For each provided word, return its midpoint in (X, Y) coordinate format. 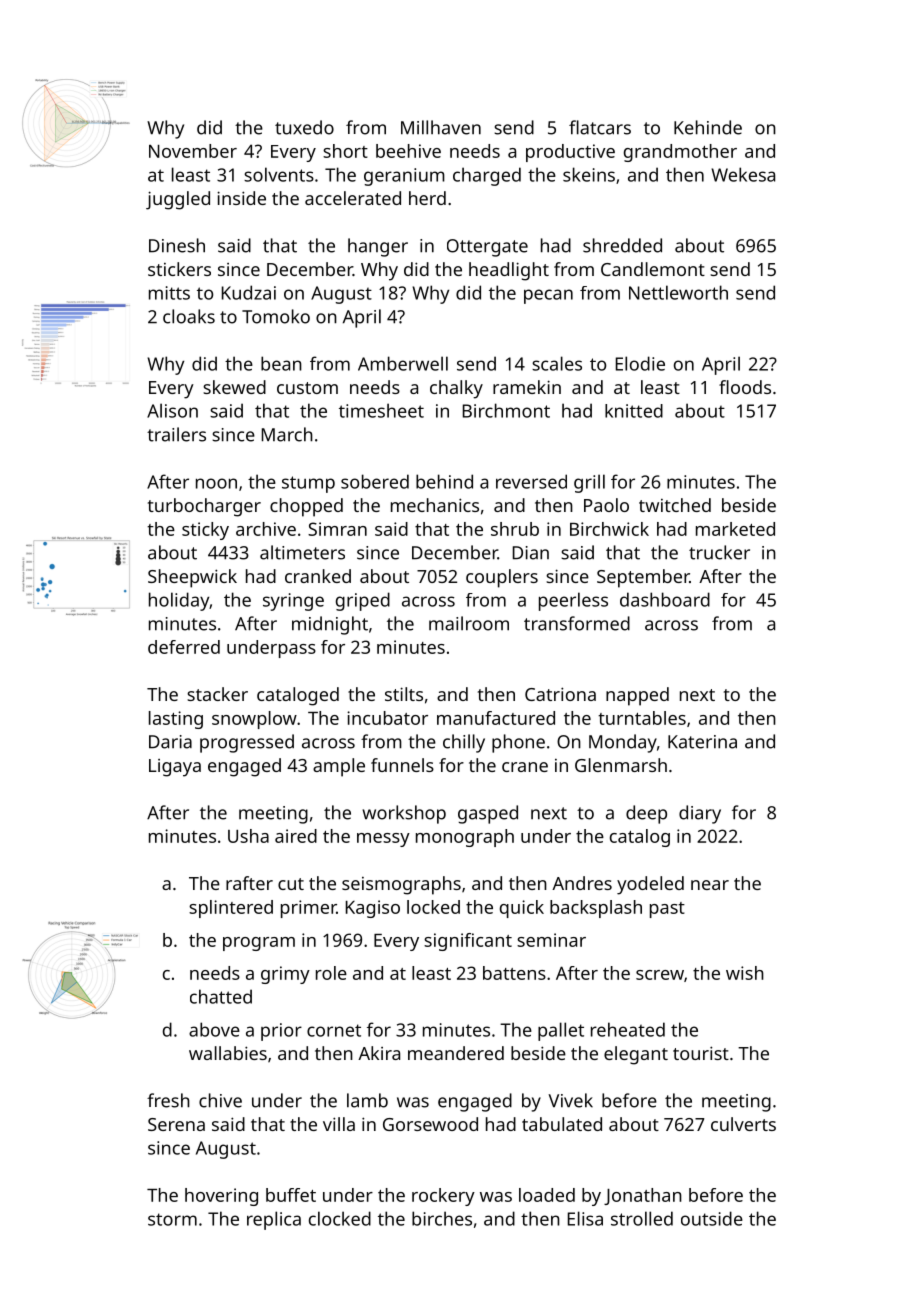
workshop (404, 814)
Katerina (702, 742)
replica (274, 1220)
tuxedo (304, 127)
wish (745, 973)
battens (514, 973)
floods (745, 387)
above (214, 1029)
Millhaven (441, 127)
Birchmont (506, 410)
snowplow (254, 720)
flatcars (600, 127)
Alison (172, 410)
